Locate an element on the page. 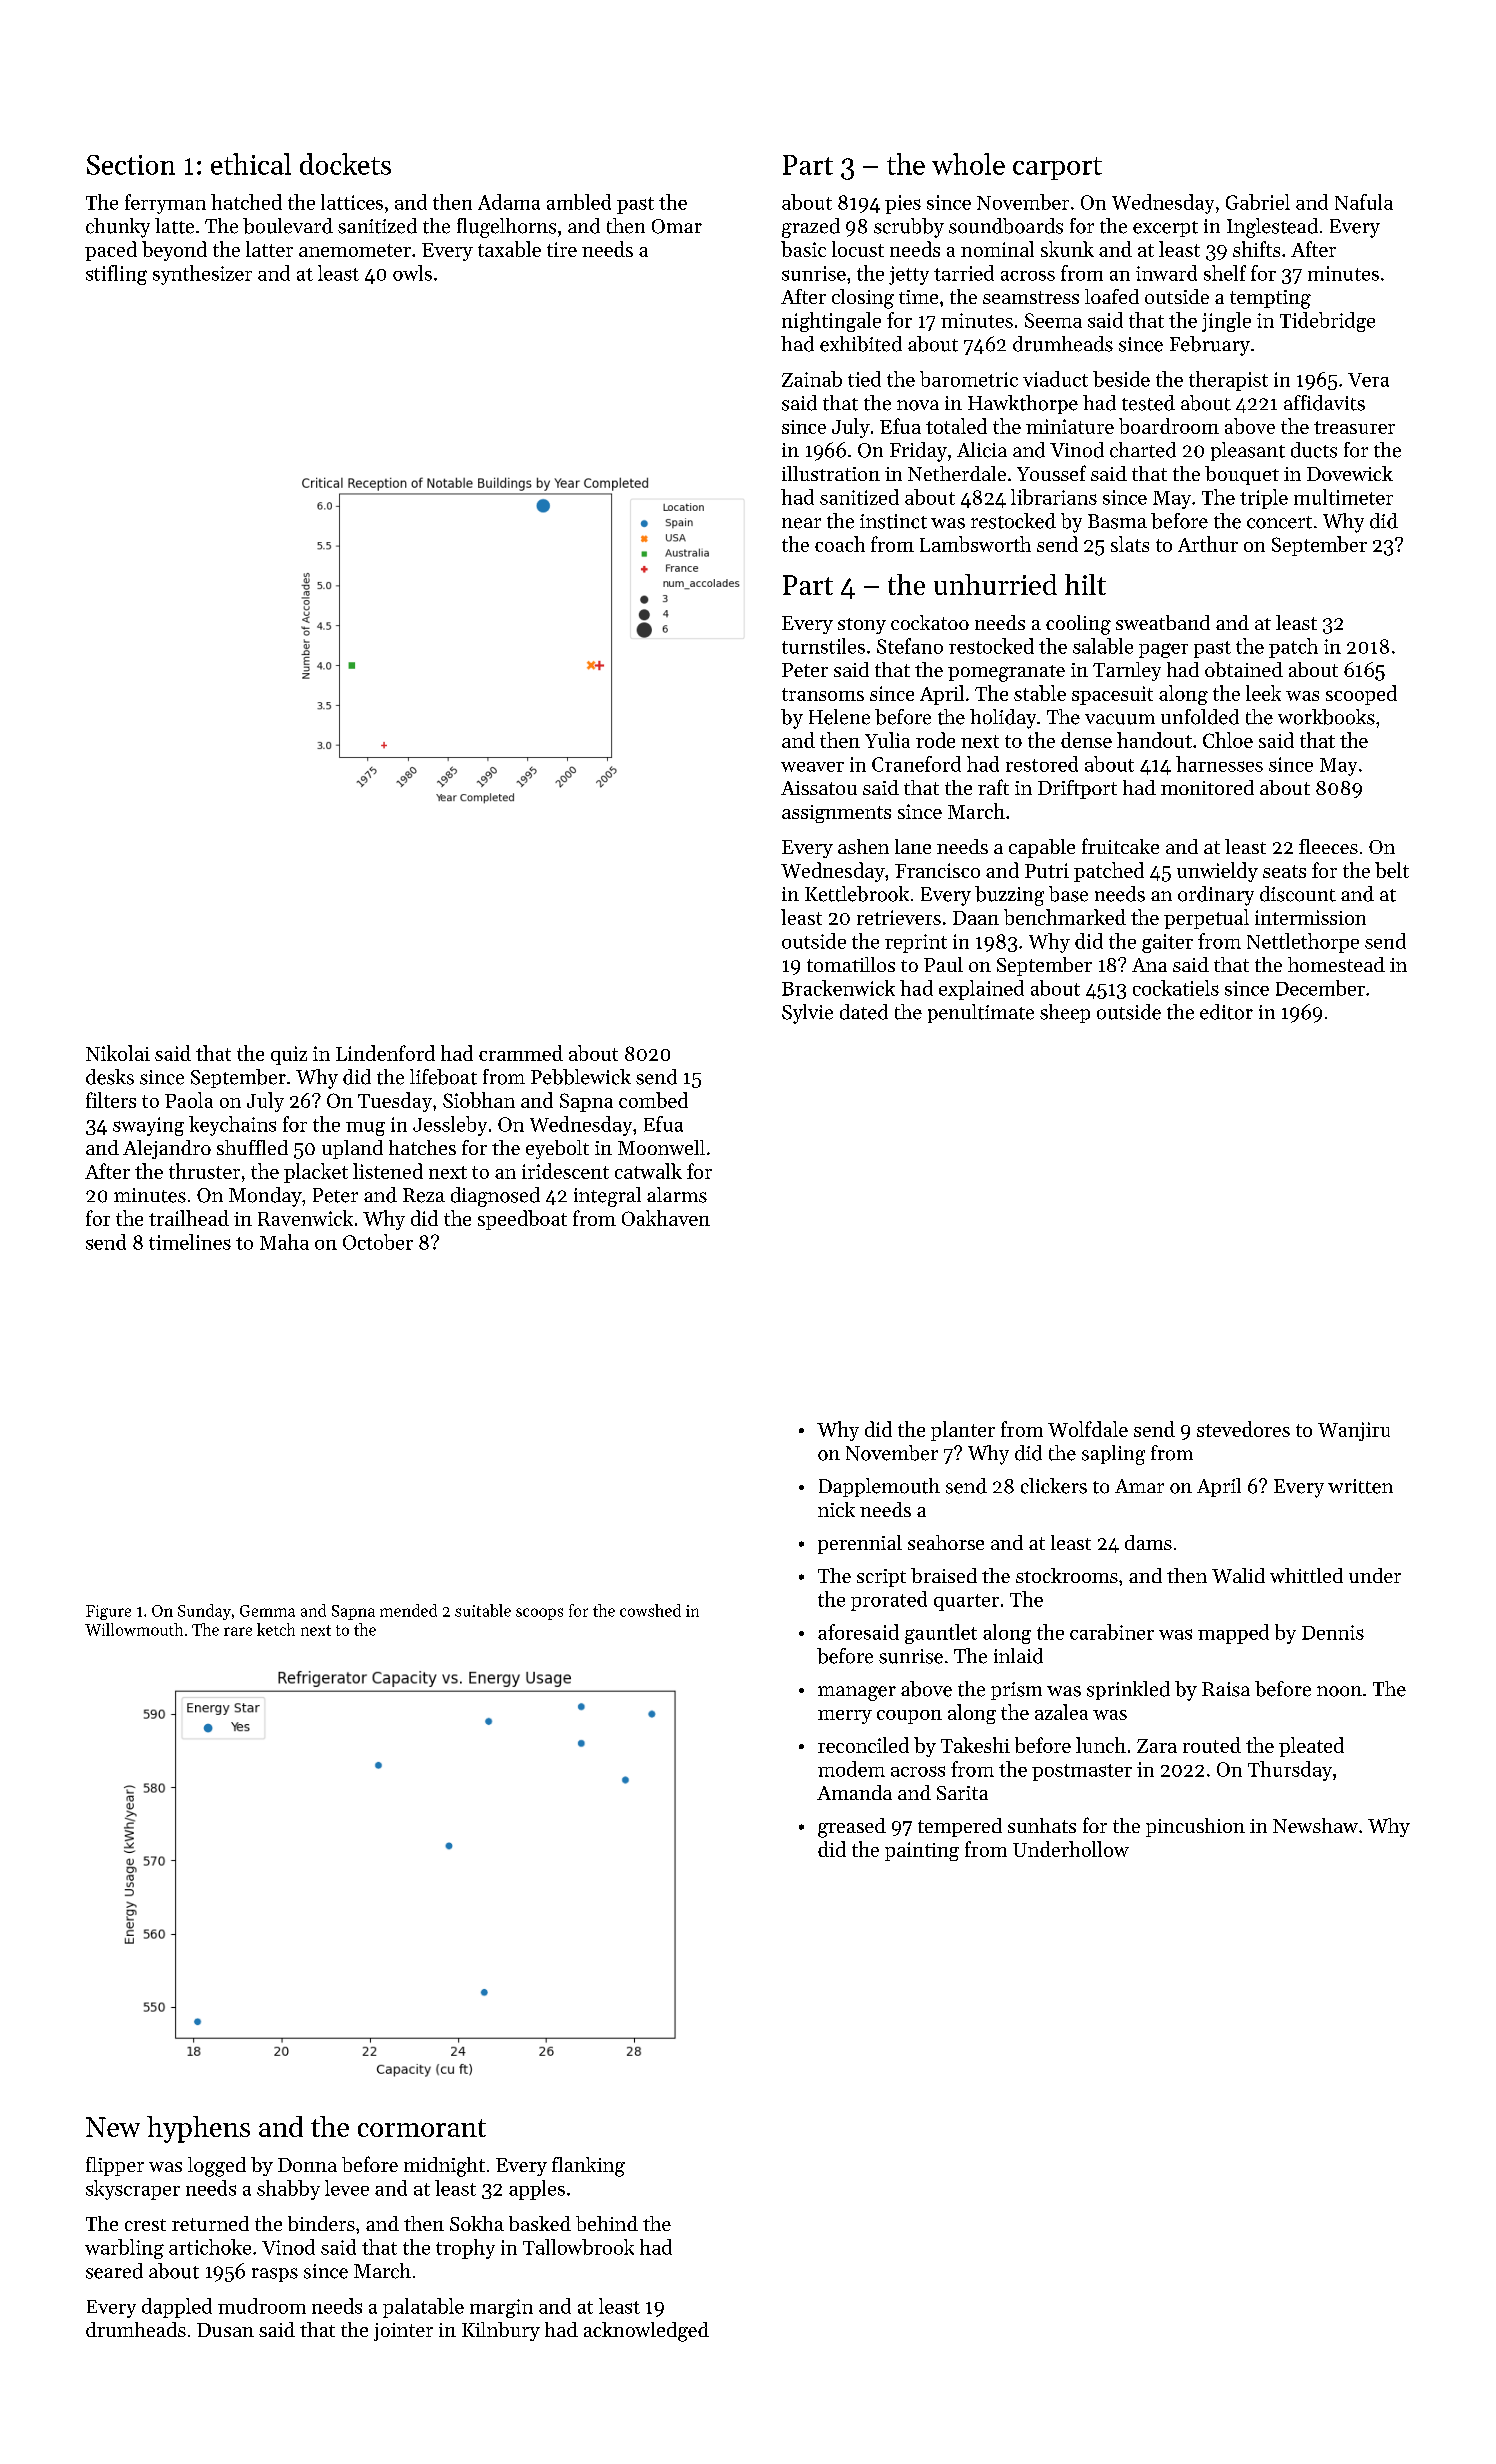 The width and height of the document is (1496, 2464). homestead is located at coordinates (1336, 964).
